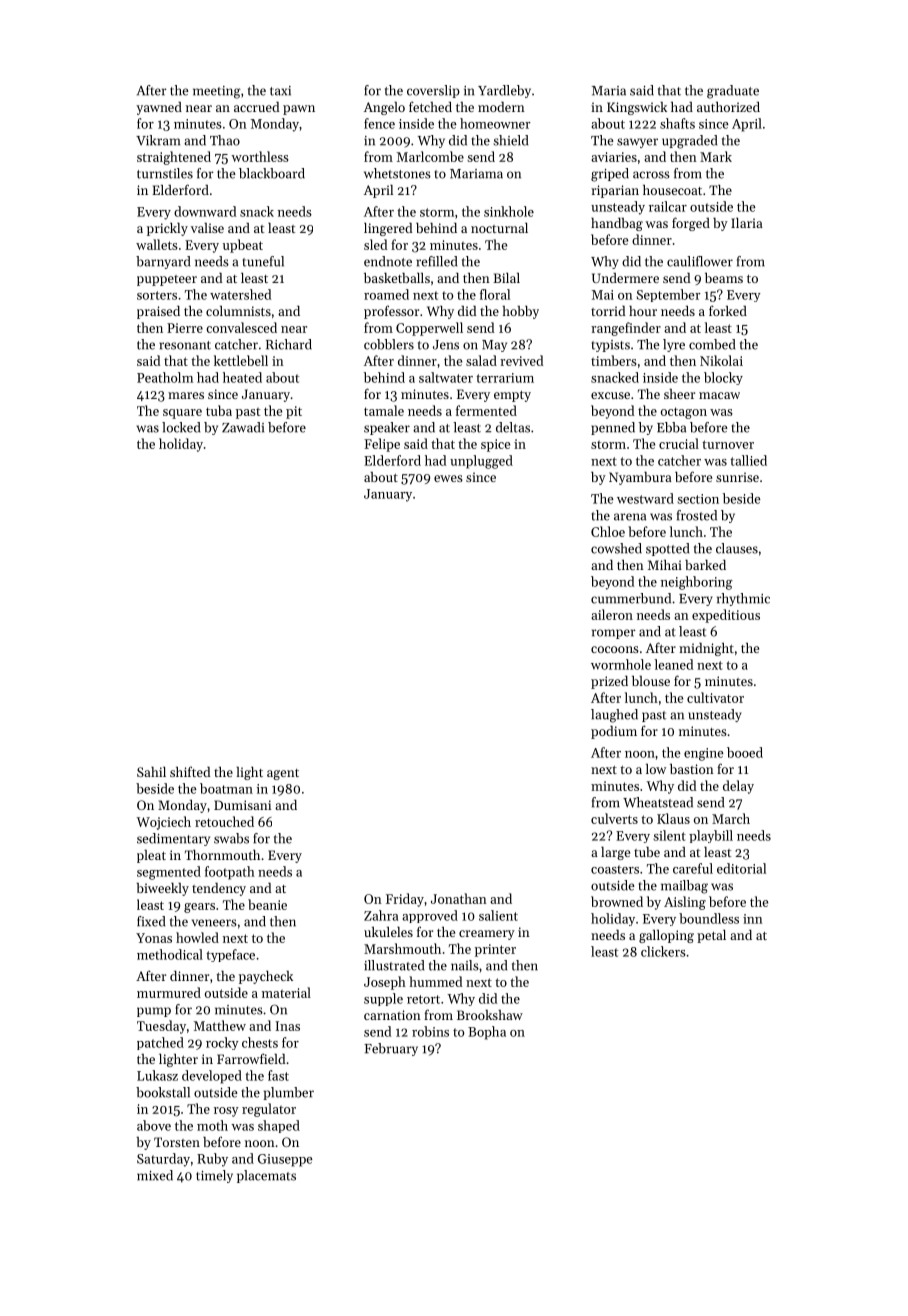 This screenshot has height=1316, width=908. What do you see at coordinates (436, 261) in the screenshot?
I see `refilled` at bounding box center [436, 261].
